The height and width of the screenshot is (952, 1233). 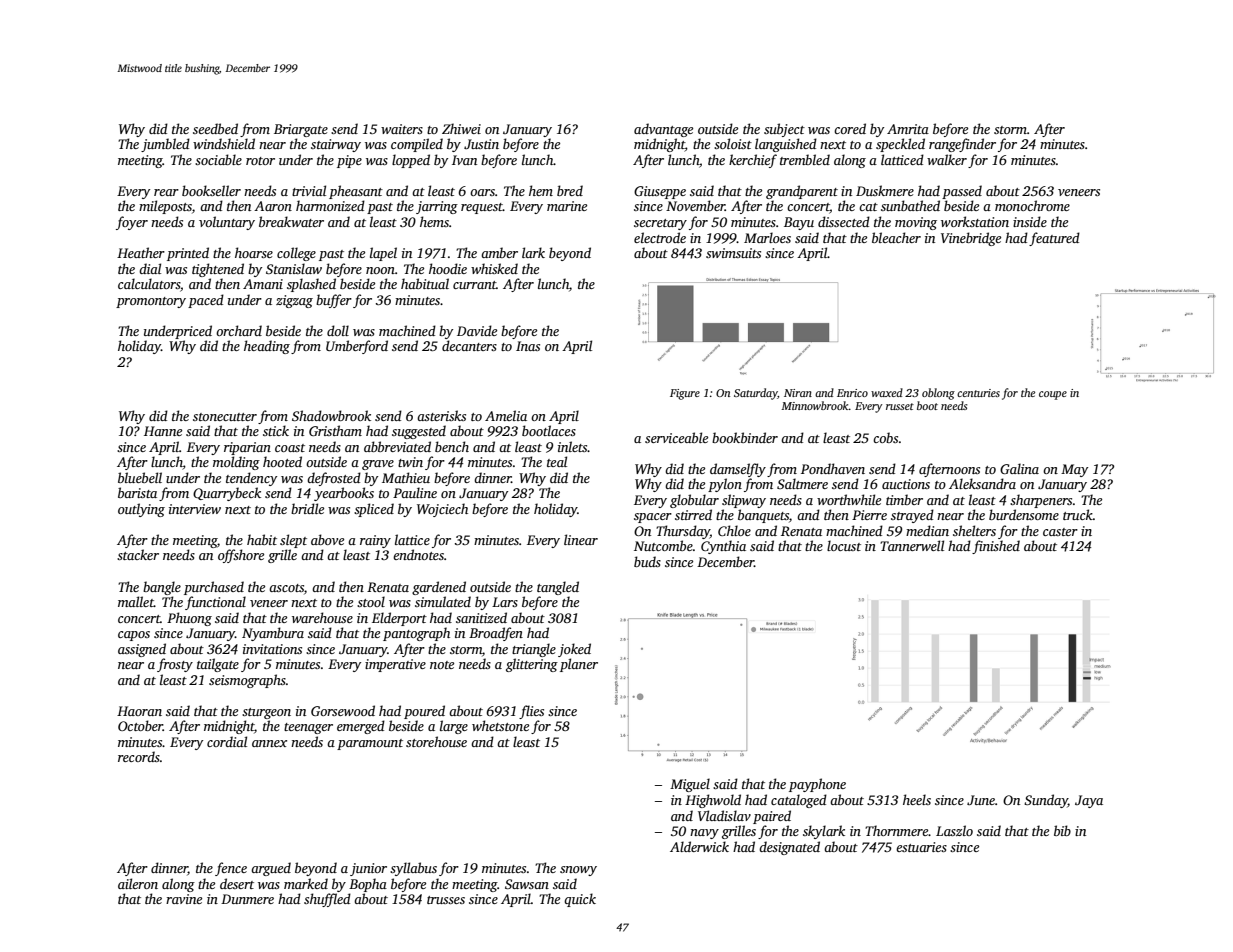 I want to click on ascots, so click(x=286, y=588).
